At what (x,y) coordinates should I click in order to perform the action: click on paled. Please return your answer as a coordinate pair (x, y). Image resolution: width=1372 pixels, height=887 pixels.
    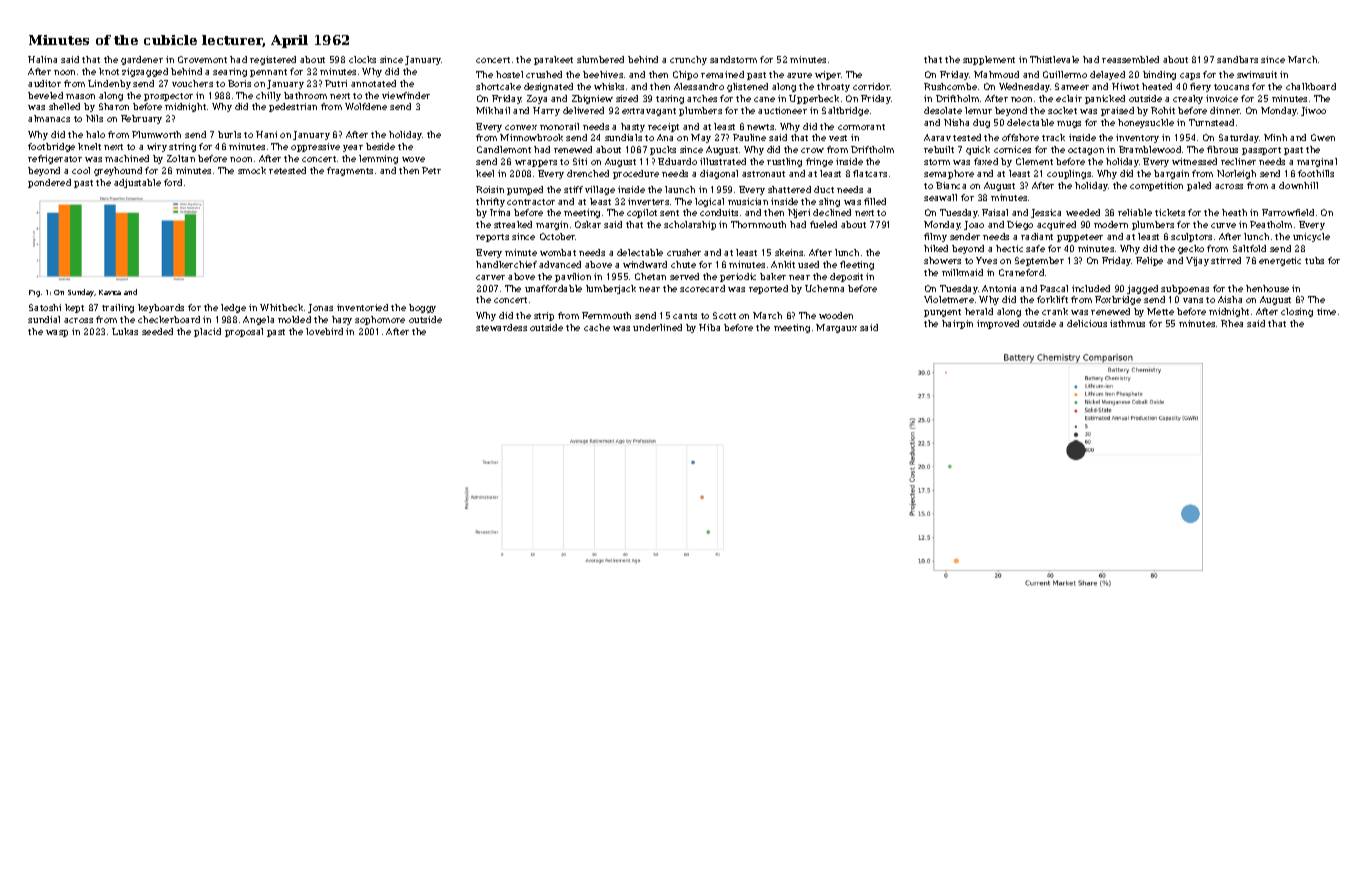
    Looking at the image, I should click on (1199, 186).
